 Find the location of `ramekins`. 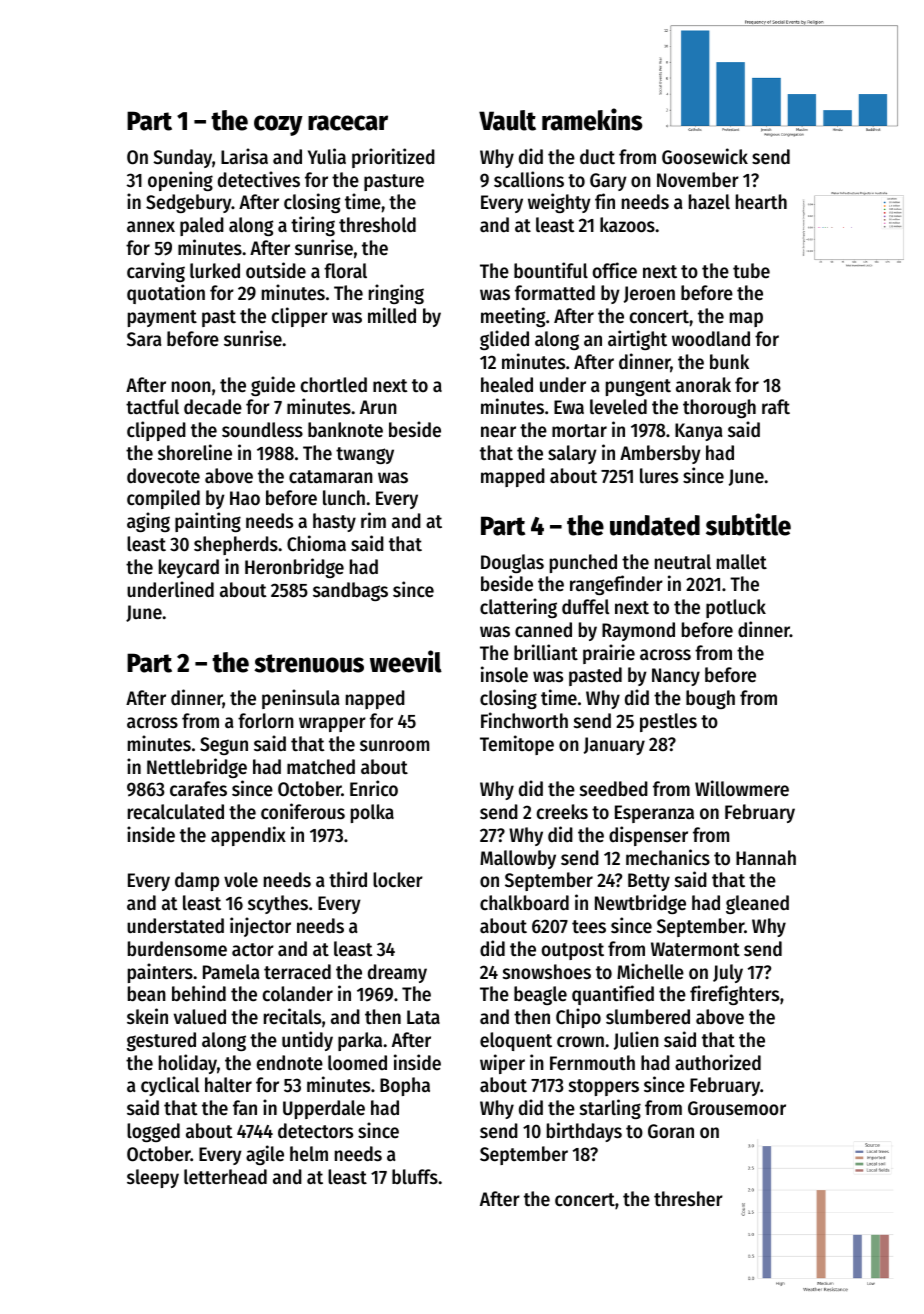

ramekins is located at coordinates (592, 119).
